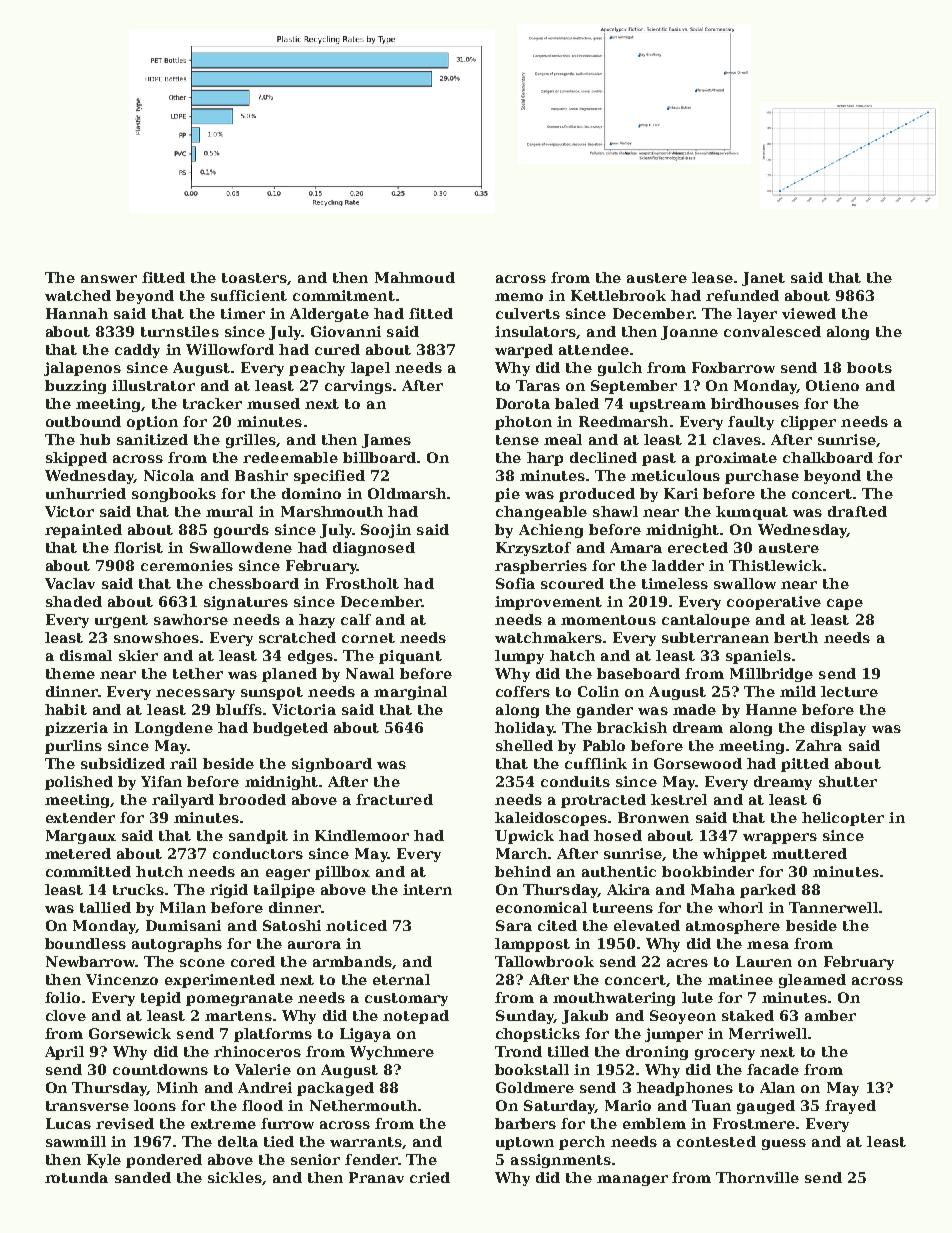 The width and height of the screenshot is (952, 1233). What do you see at coordinates (694, 709) in the screenshot?
I see `made` at bounding box center [694, 709].
